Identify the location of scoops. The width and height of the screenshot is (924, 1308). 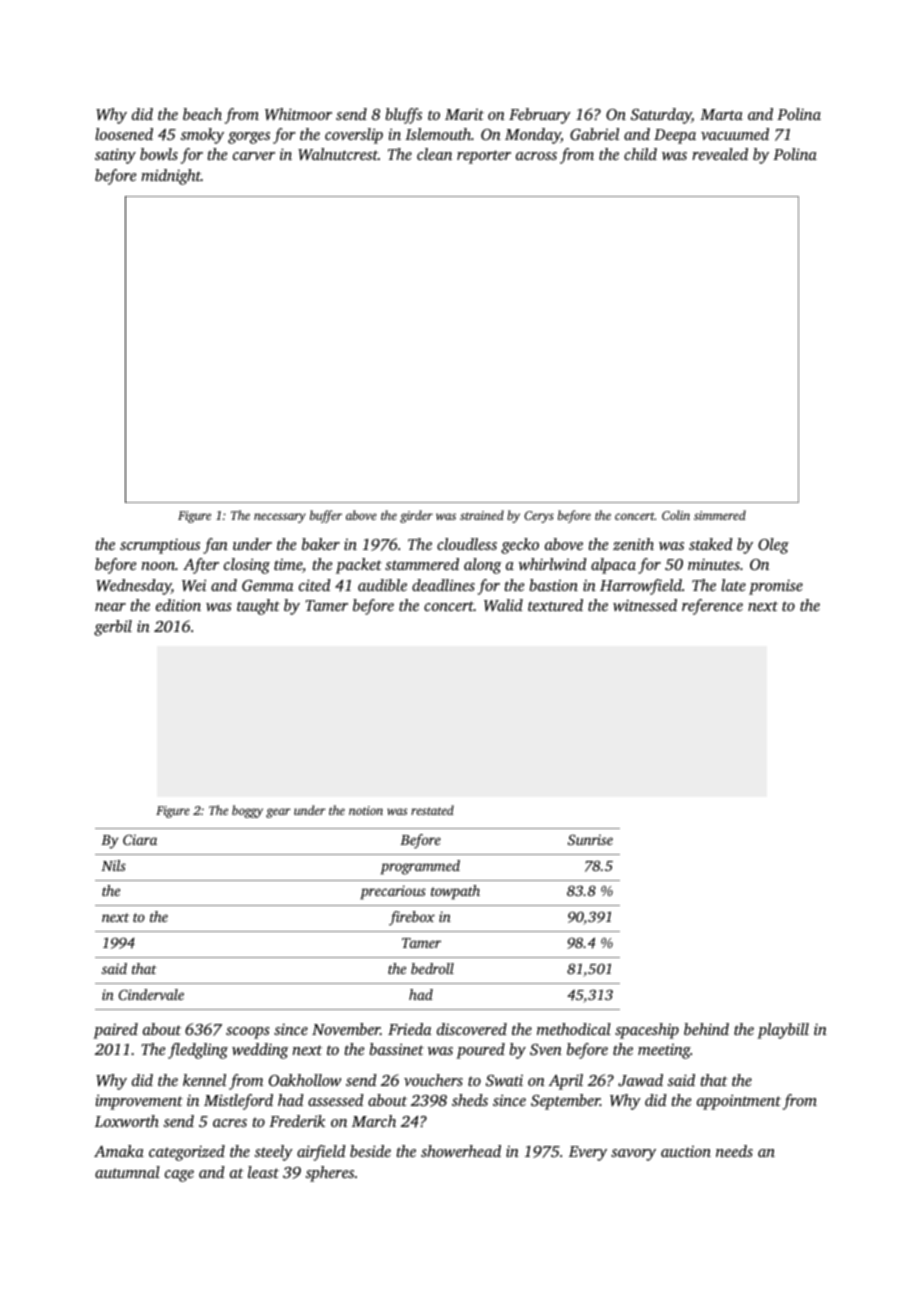
(247, 1033).
